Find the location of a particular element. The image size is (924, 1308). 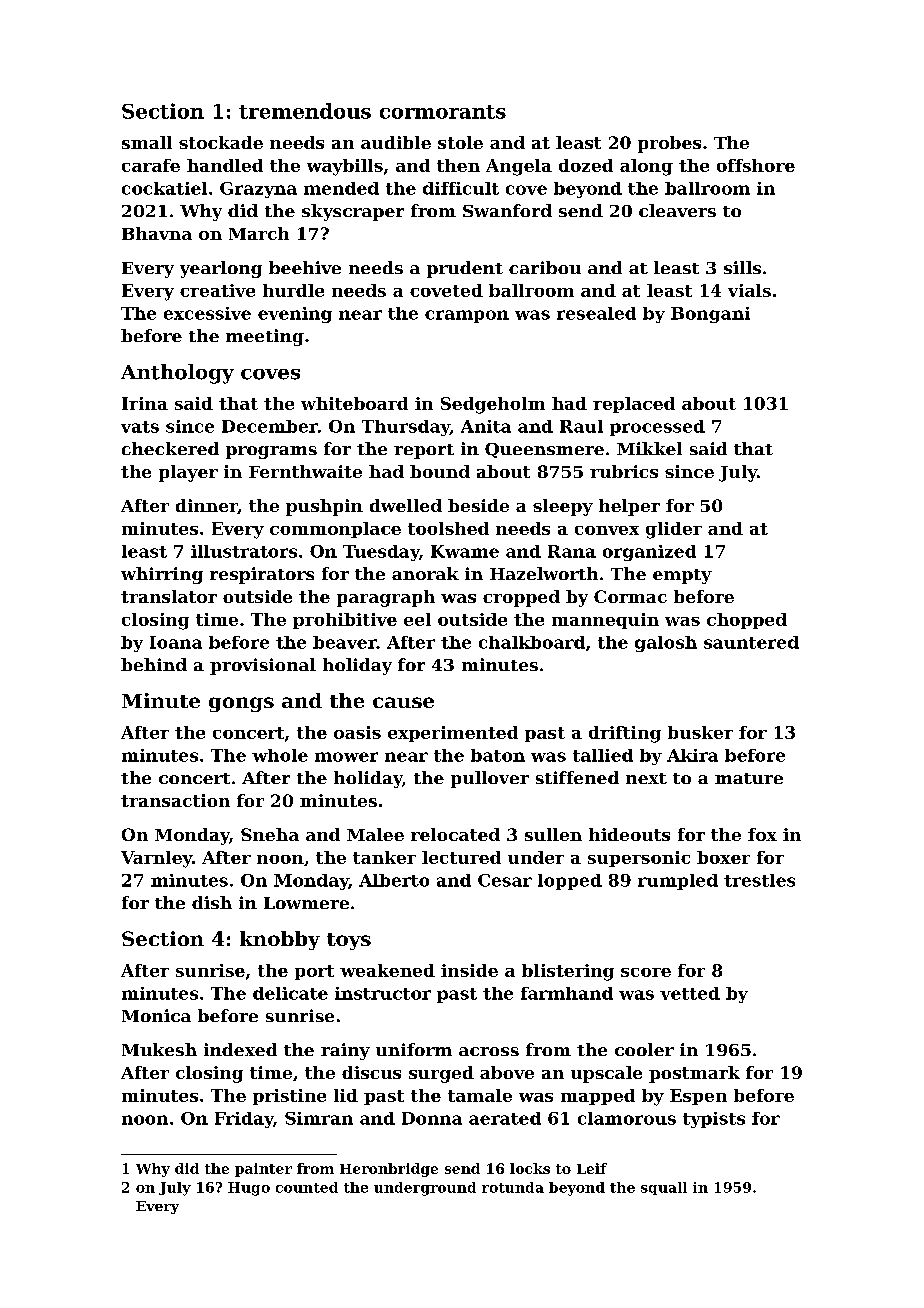

cause is located at coordinates (403, 702).
